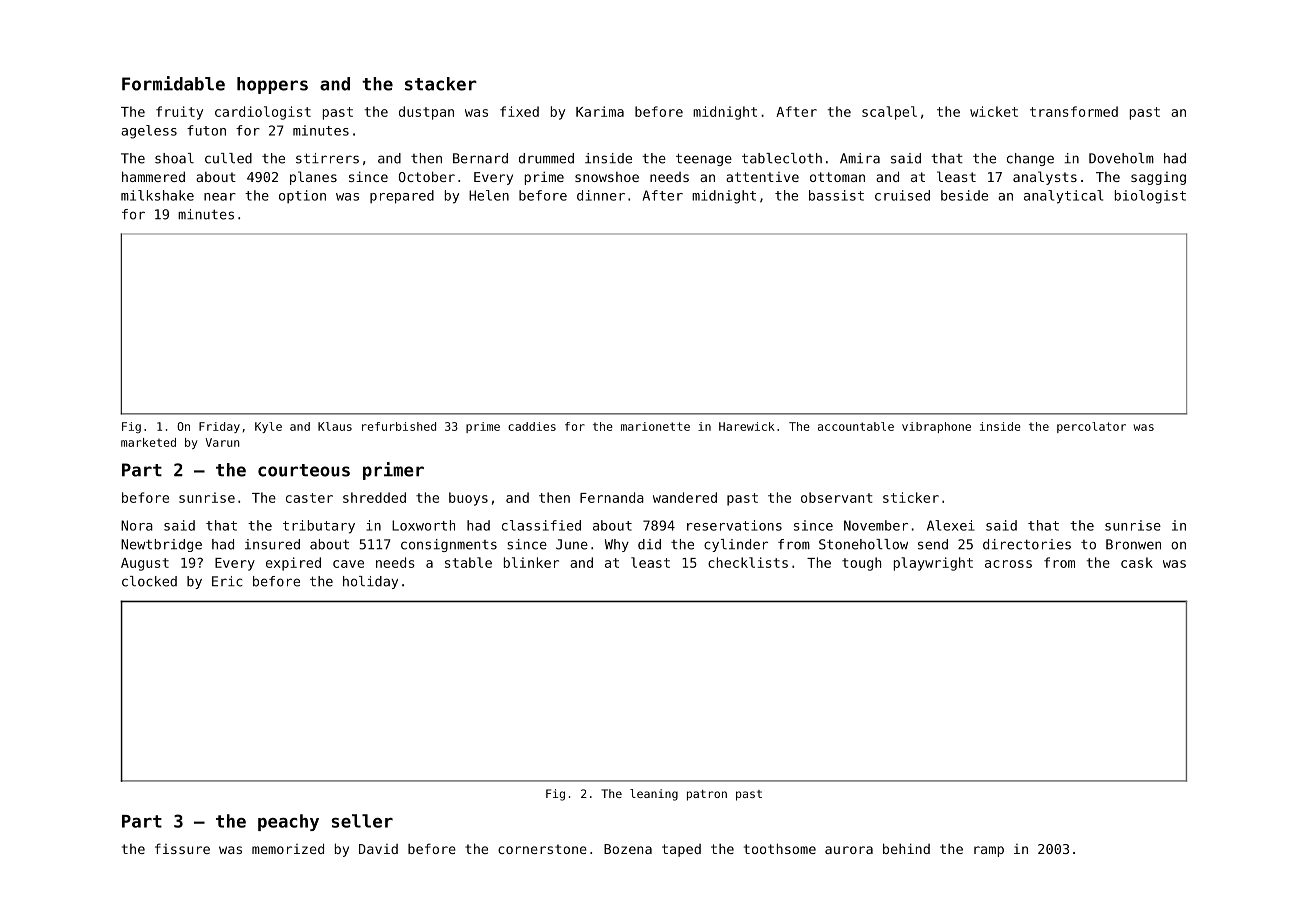  What do you see at coordinates (182, 848) in the document?
I see `fissure` at bounding box center [182, 848].
